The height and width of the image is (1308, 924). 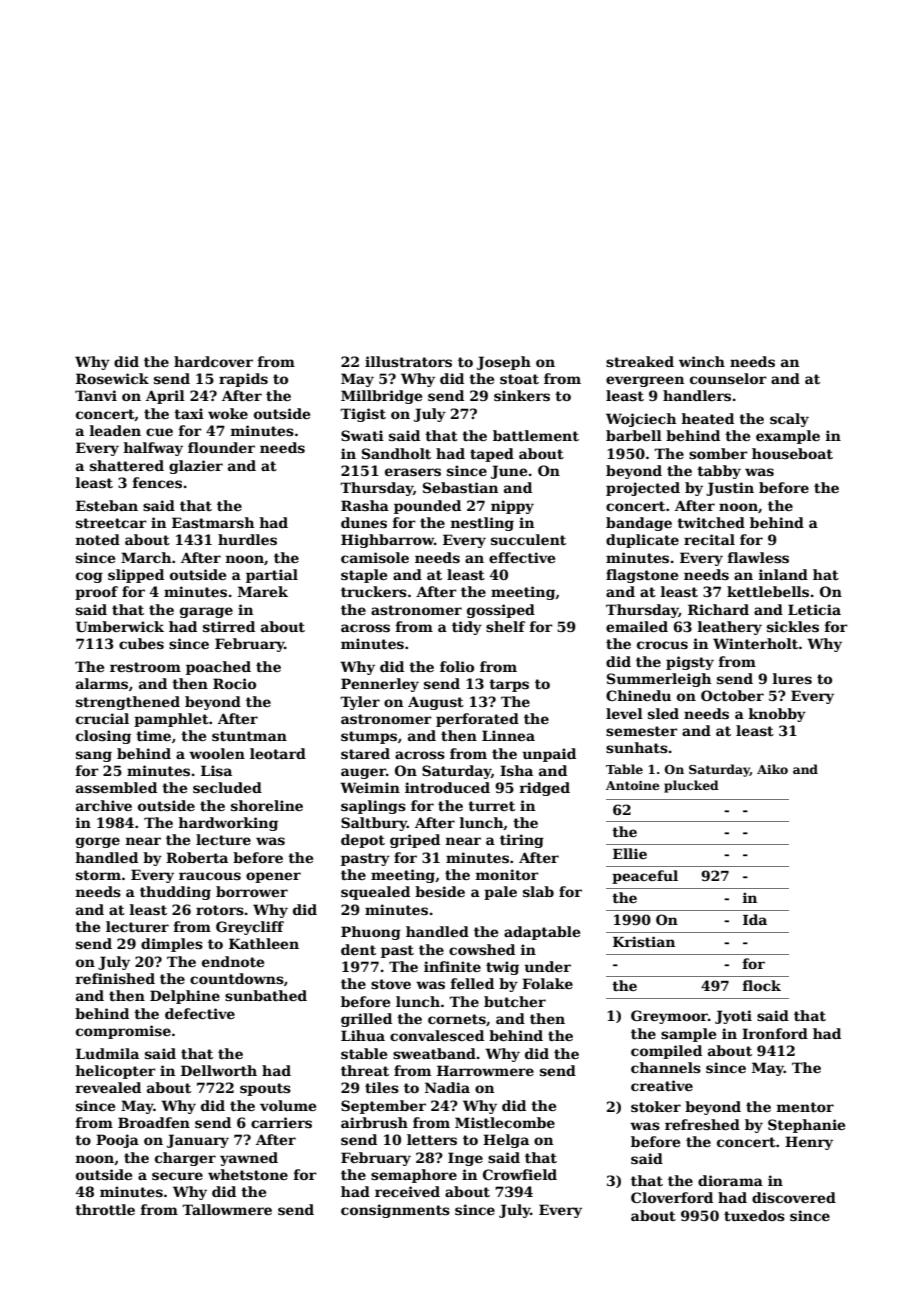 I want to click on nippy, so click(x=512, y=507).
